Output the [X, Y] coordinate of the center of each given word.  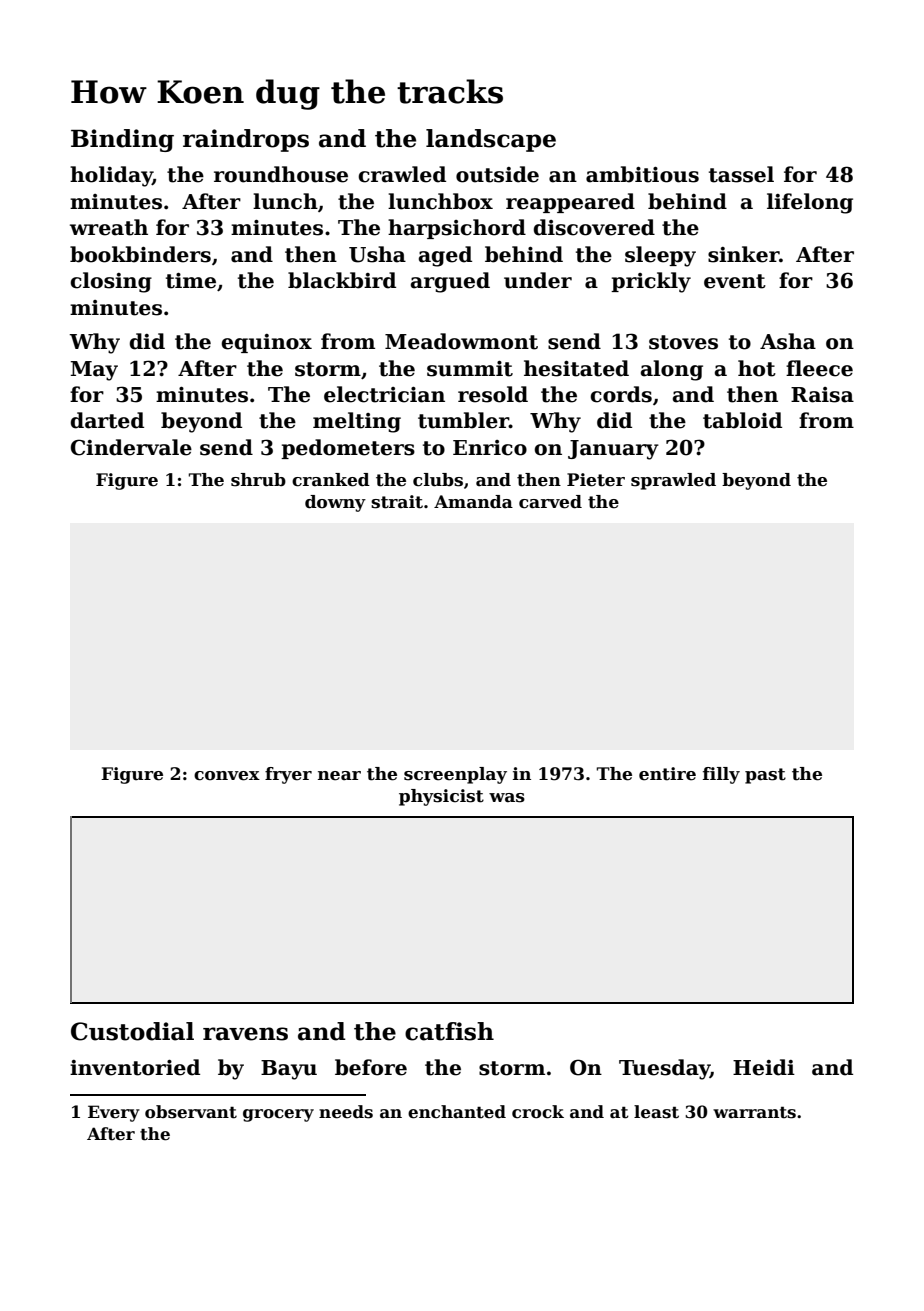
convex [227, 776]
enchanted [457, 1112]
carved [550, 502]
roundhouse [281, 174]
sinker [743, 254]
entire [667, 774]
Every [114, 1113]
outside [497, 174]
